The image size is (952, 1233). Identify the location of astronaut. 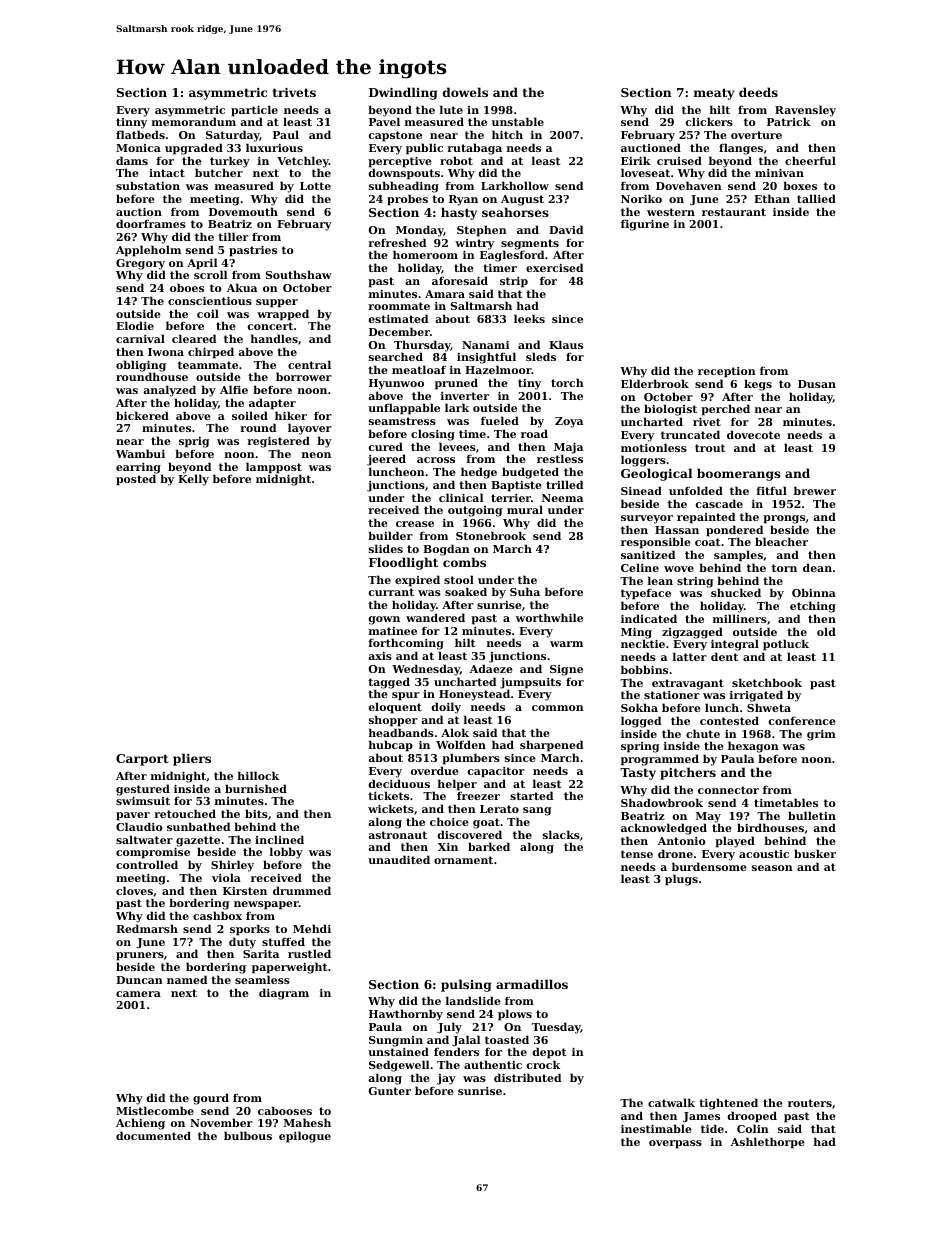
(397, 835).
